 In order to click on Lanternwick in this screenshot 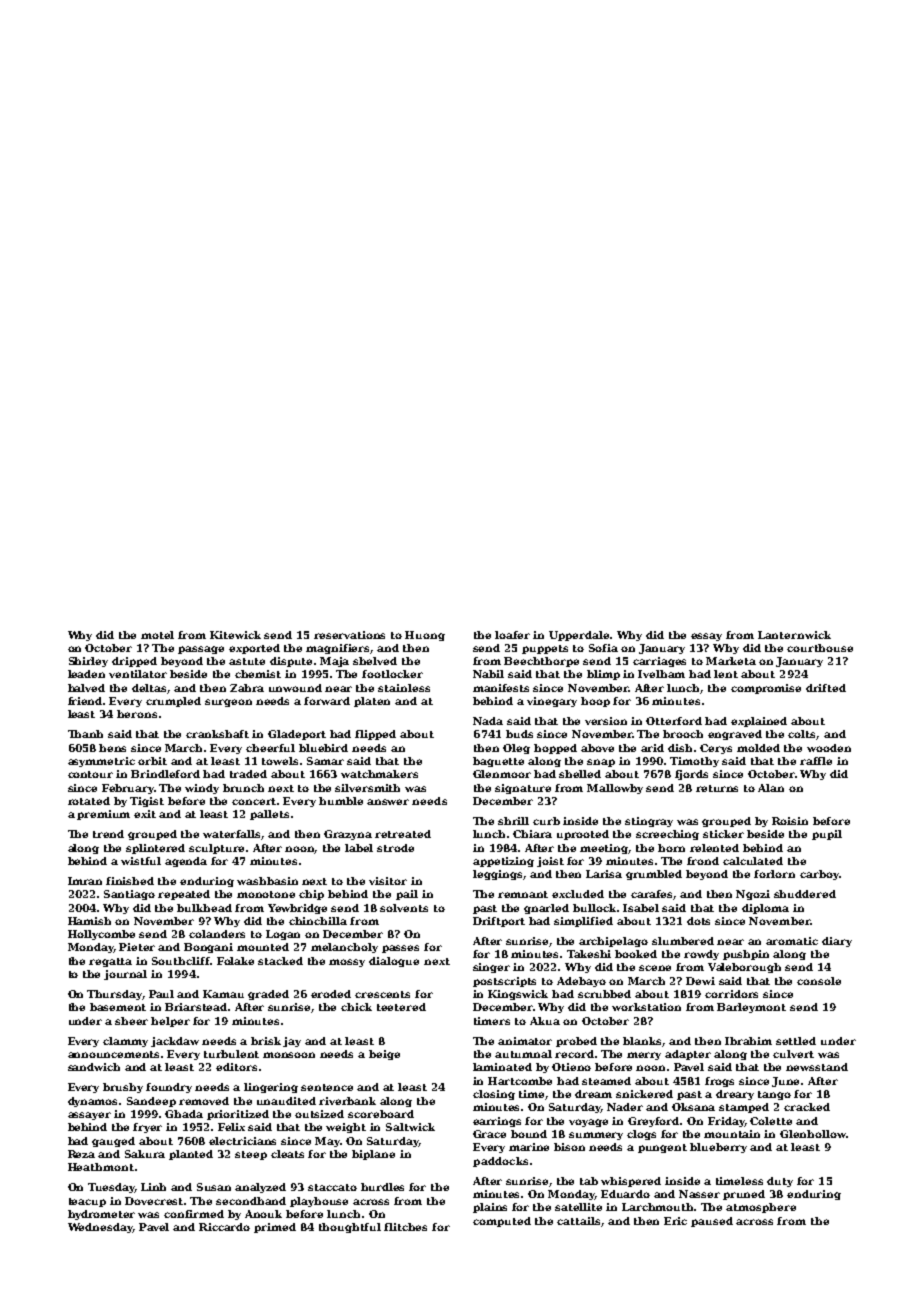, I will do `click(794, 635)`.
